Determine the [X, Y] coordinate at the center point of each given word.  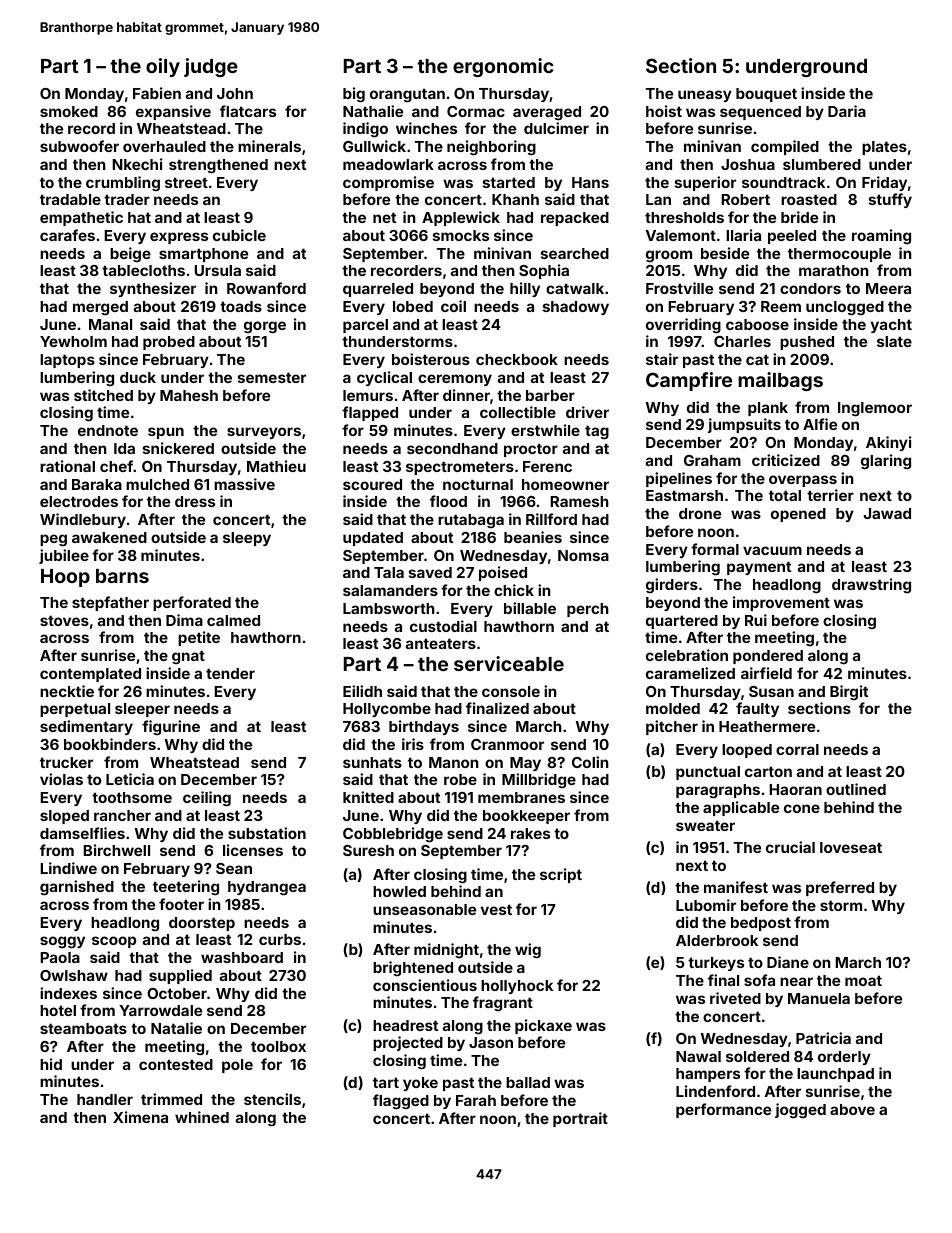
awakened [109, 537]
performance [723, 1110]
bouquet [766, 95]
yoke [420, 1084]
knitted [368, 797]
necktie [67, 691]
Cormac [476, 111]
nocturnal [478, 484]
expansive [173, 112]
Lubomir [706, 905]
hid [51, 1064]
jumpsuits [744, 425]
